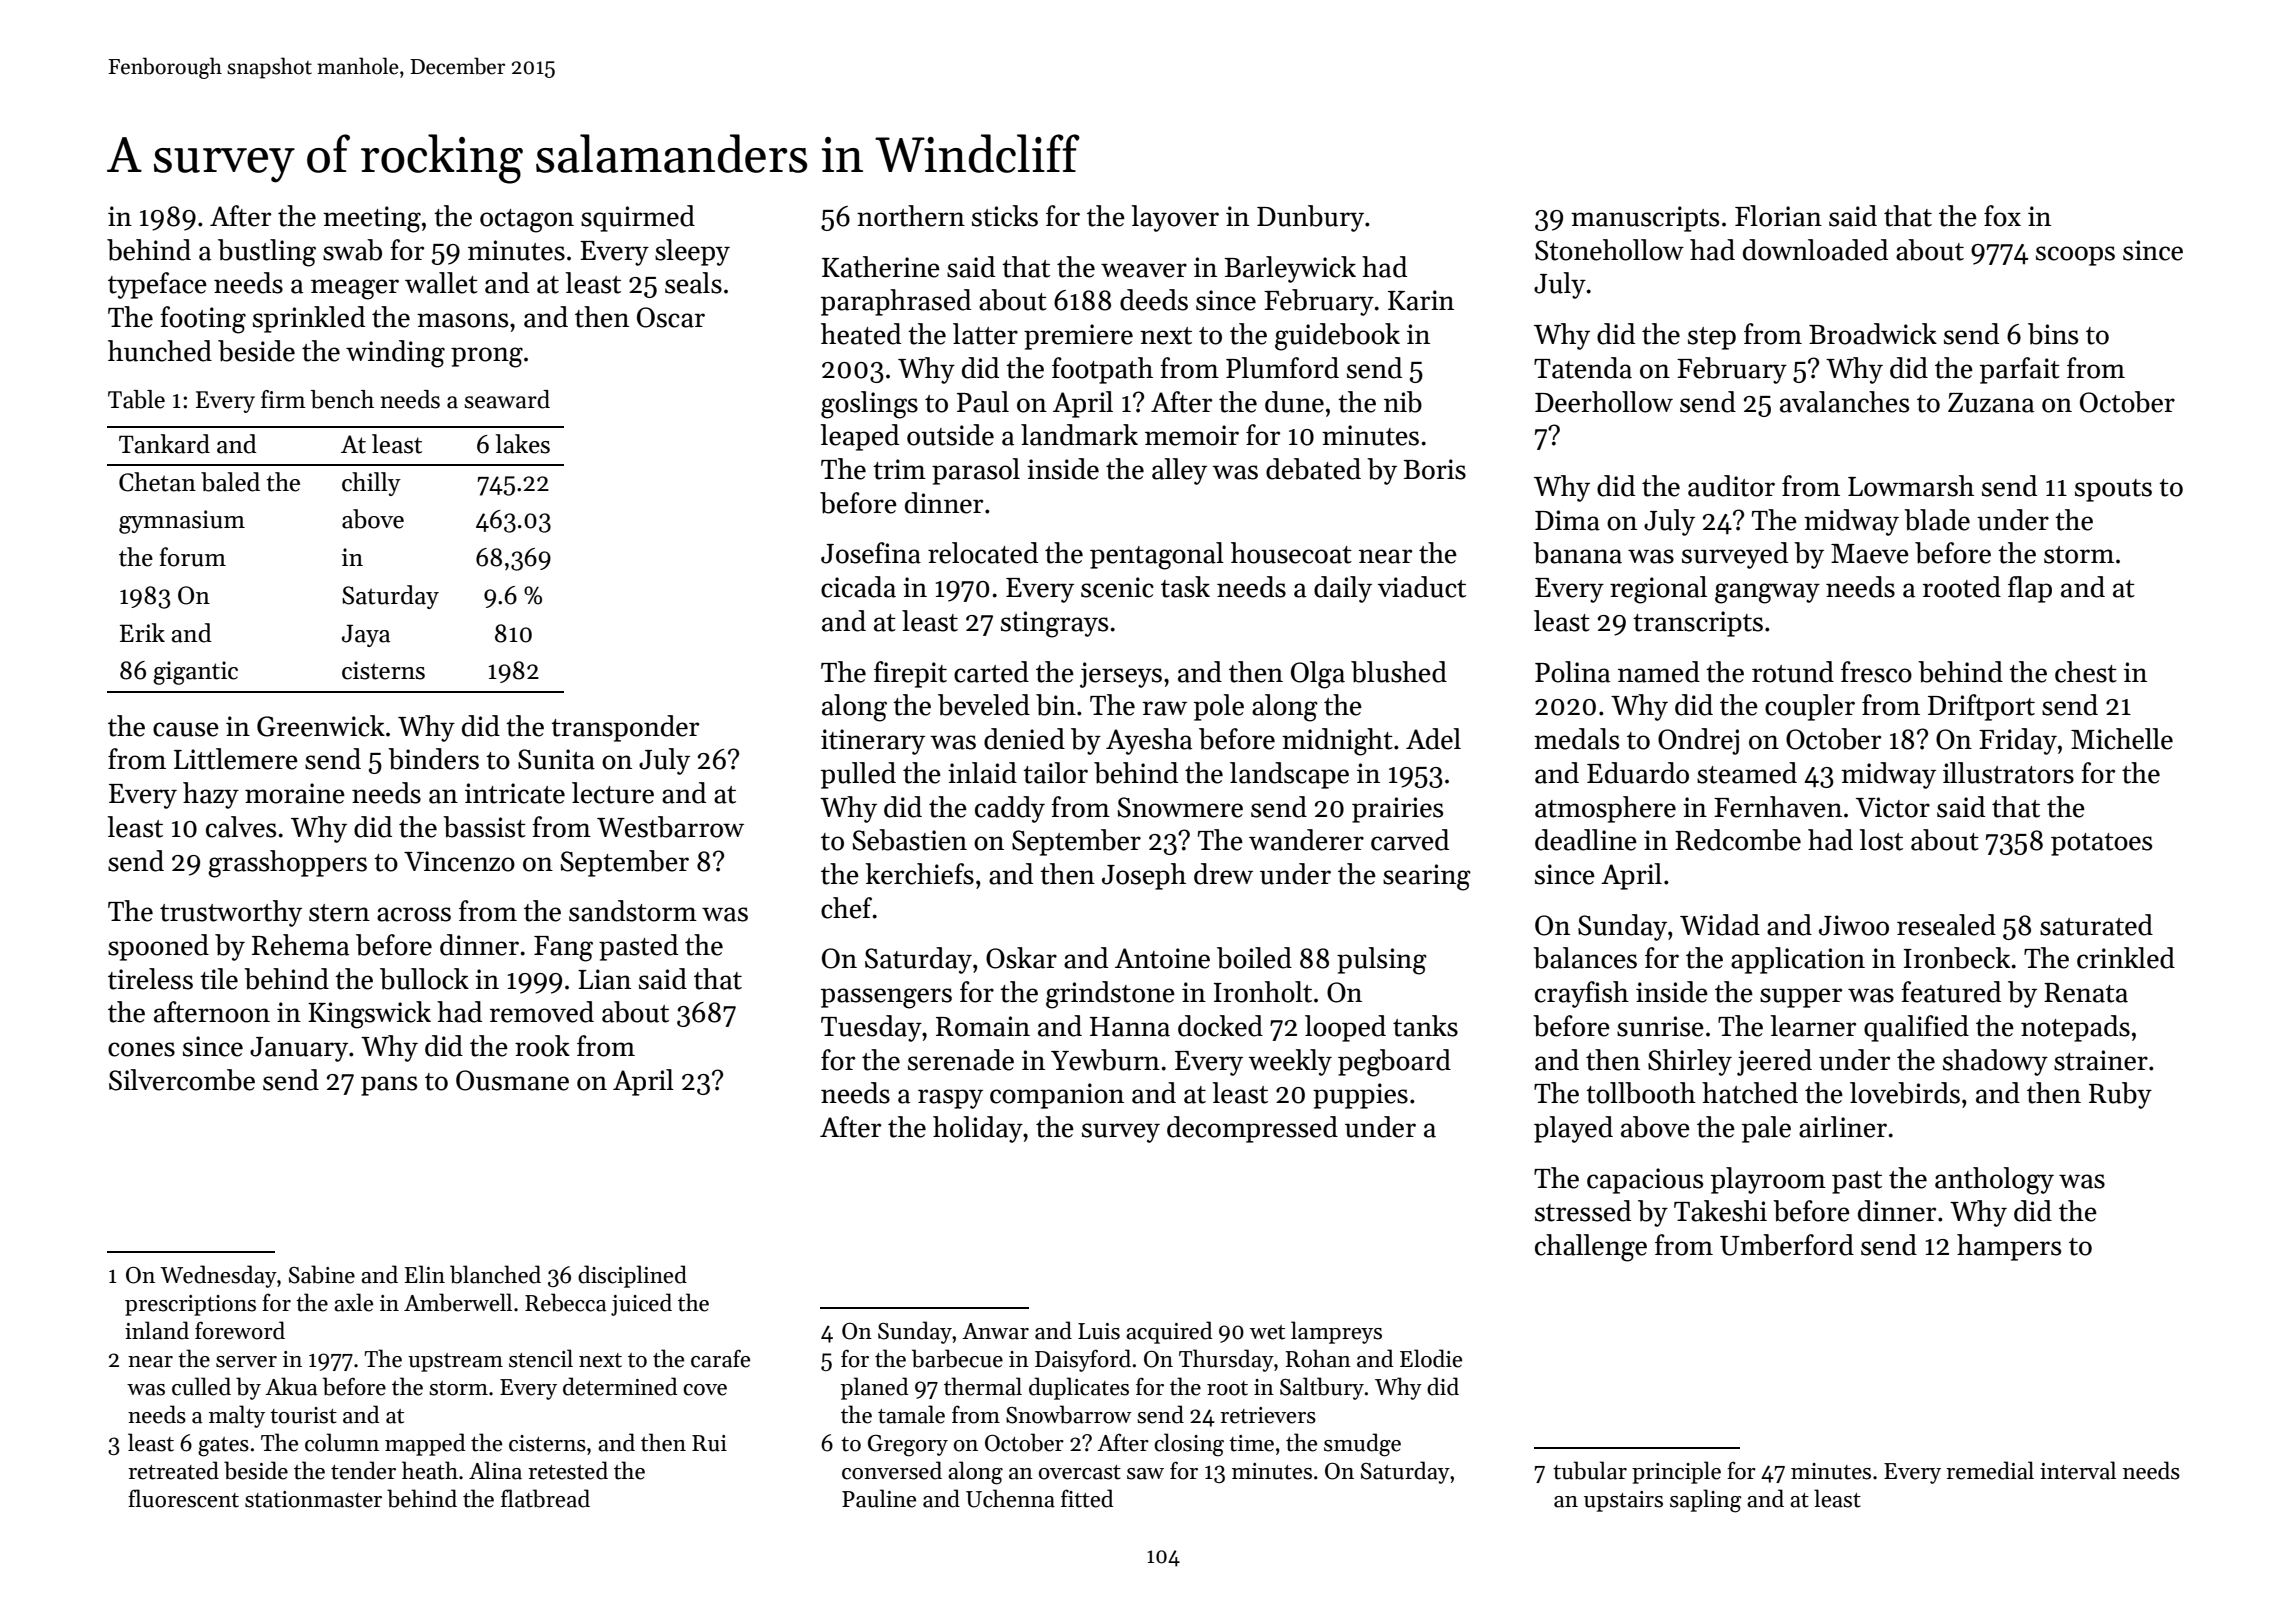 Image resolution: width=2292 pixels, height=1620 pixels. What do you see at coordinates (1990, 1470) in the screenshot?
I see `remedial` at bounding box center [1990, 1470].
